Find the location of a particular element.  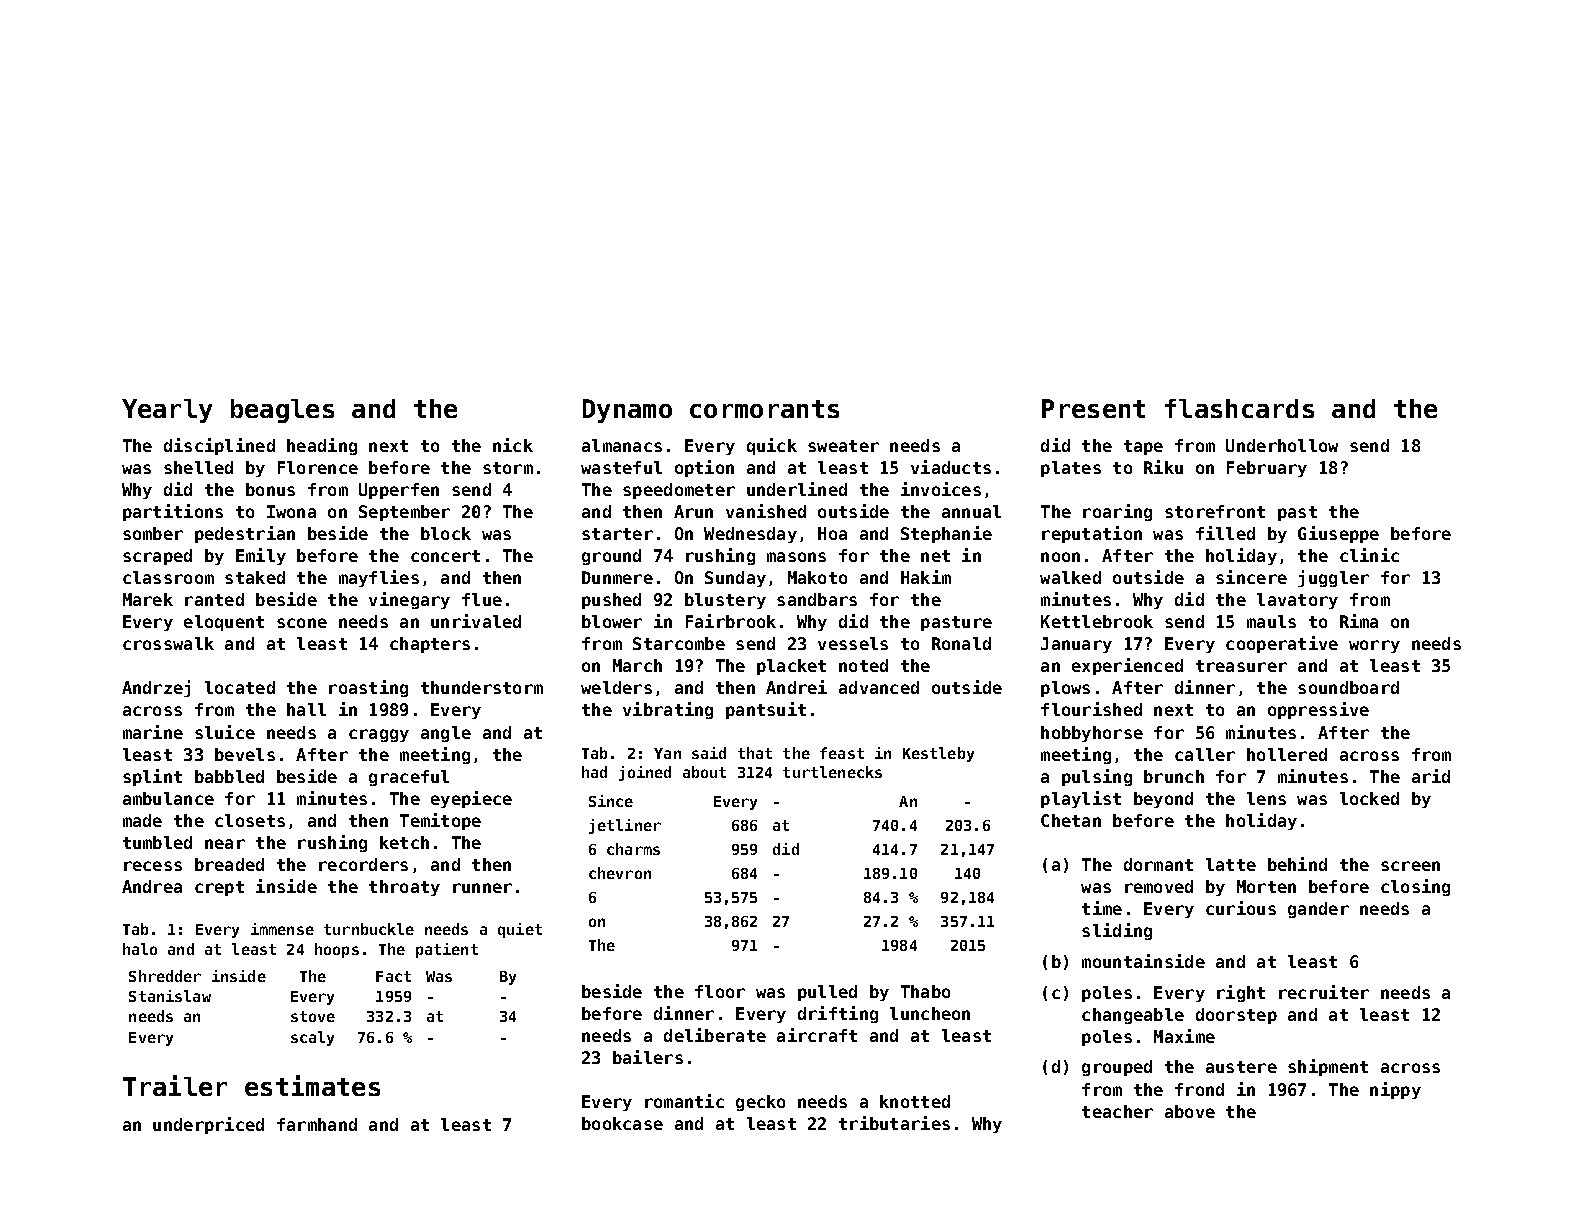

beagles is located at coordinates (282, 411).
